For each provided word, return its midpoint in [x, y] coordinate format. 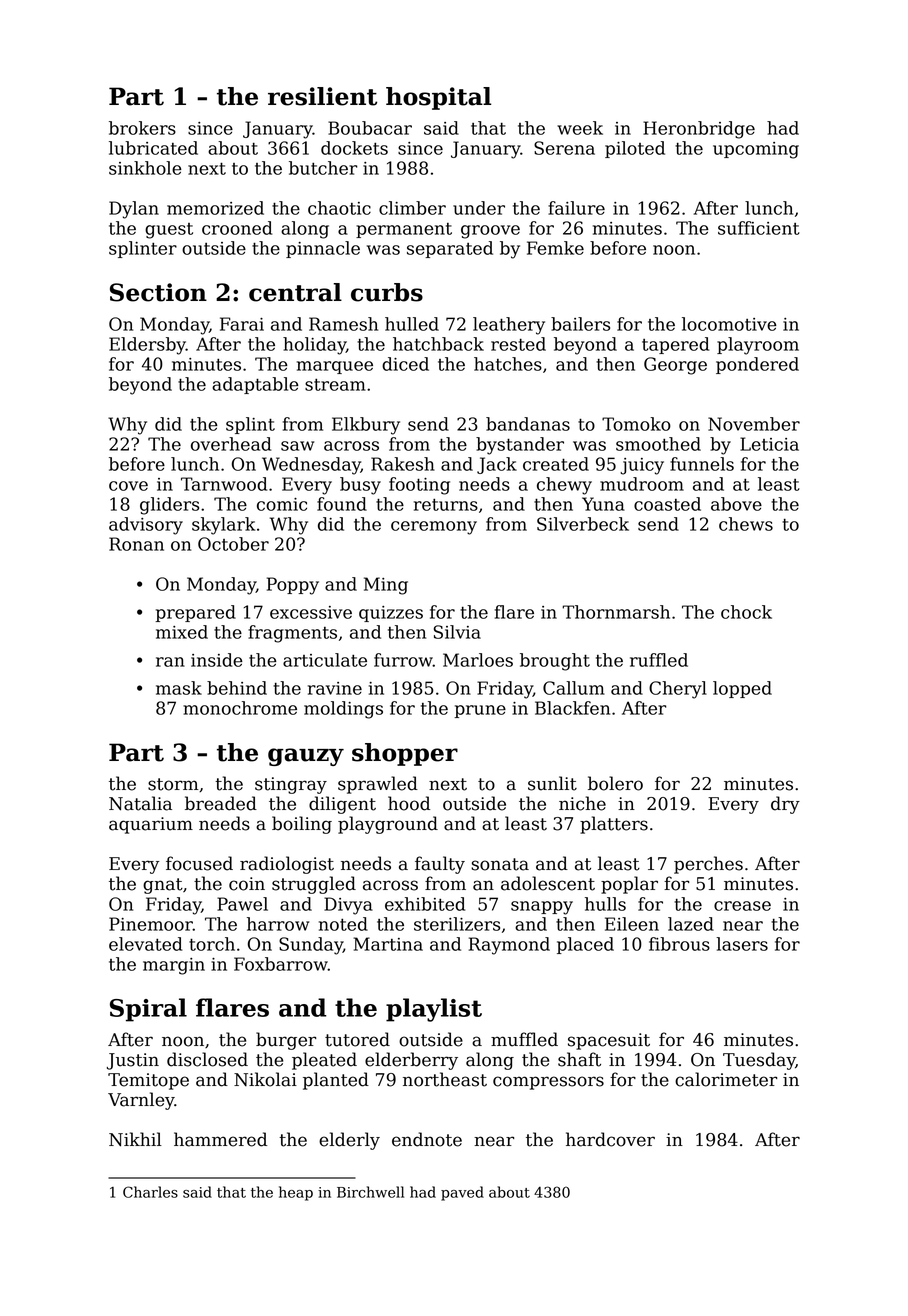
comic [282, 504]
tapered [675, 345]
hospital [438, 98]
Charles [150, 1192]
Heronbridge [699, 130]
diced [405, 364]
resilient [322, 96]
